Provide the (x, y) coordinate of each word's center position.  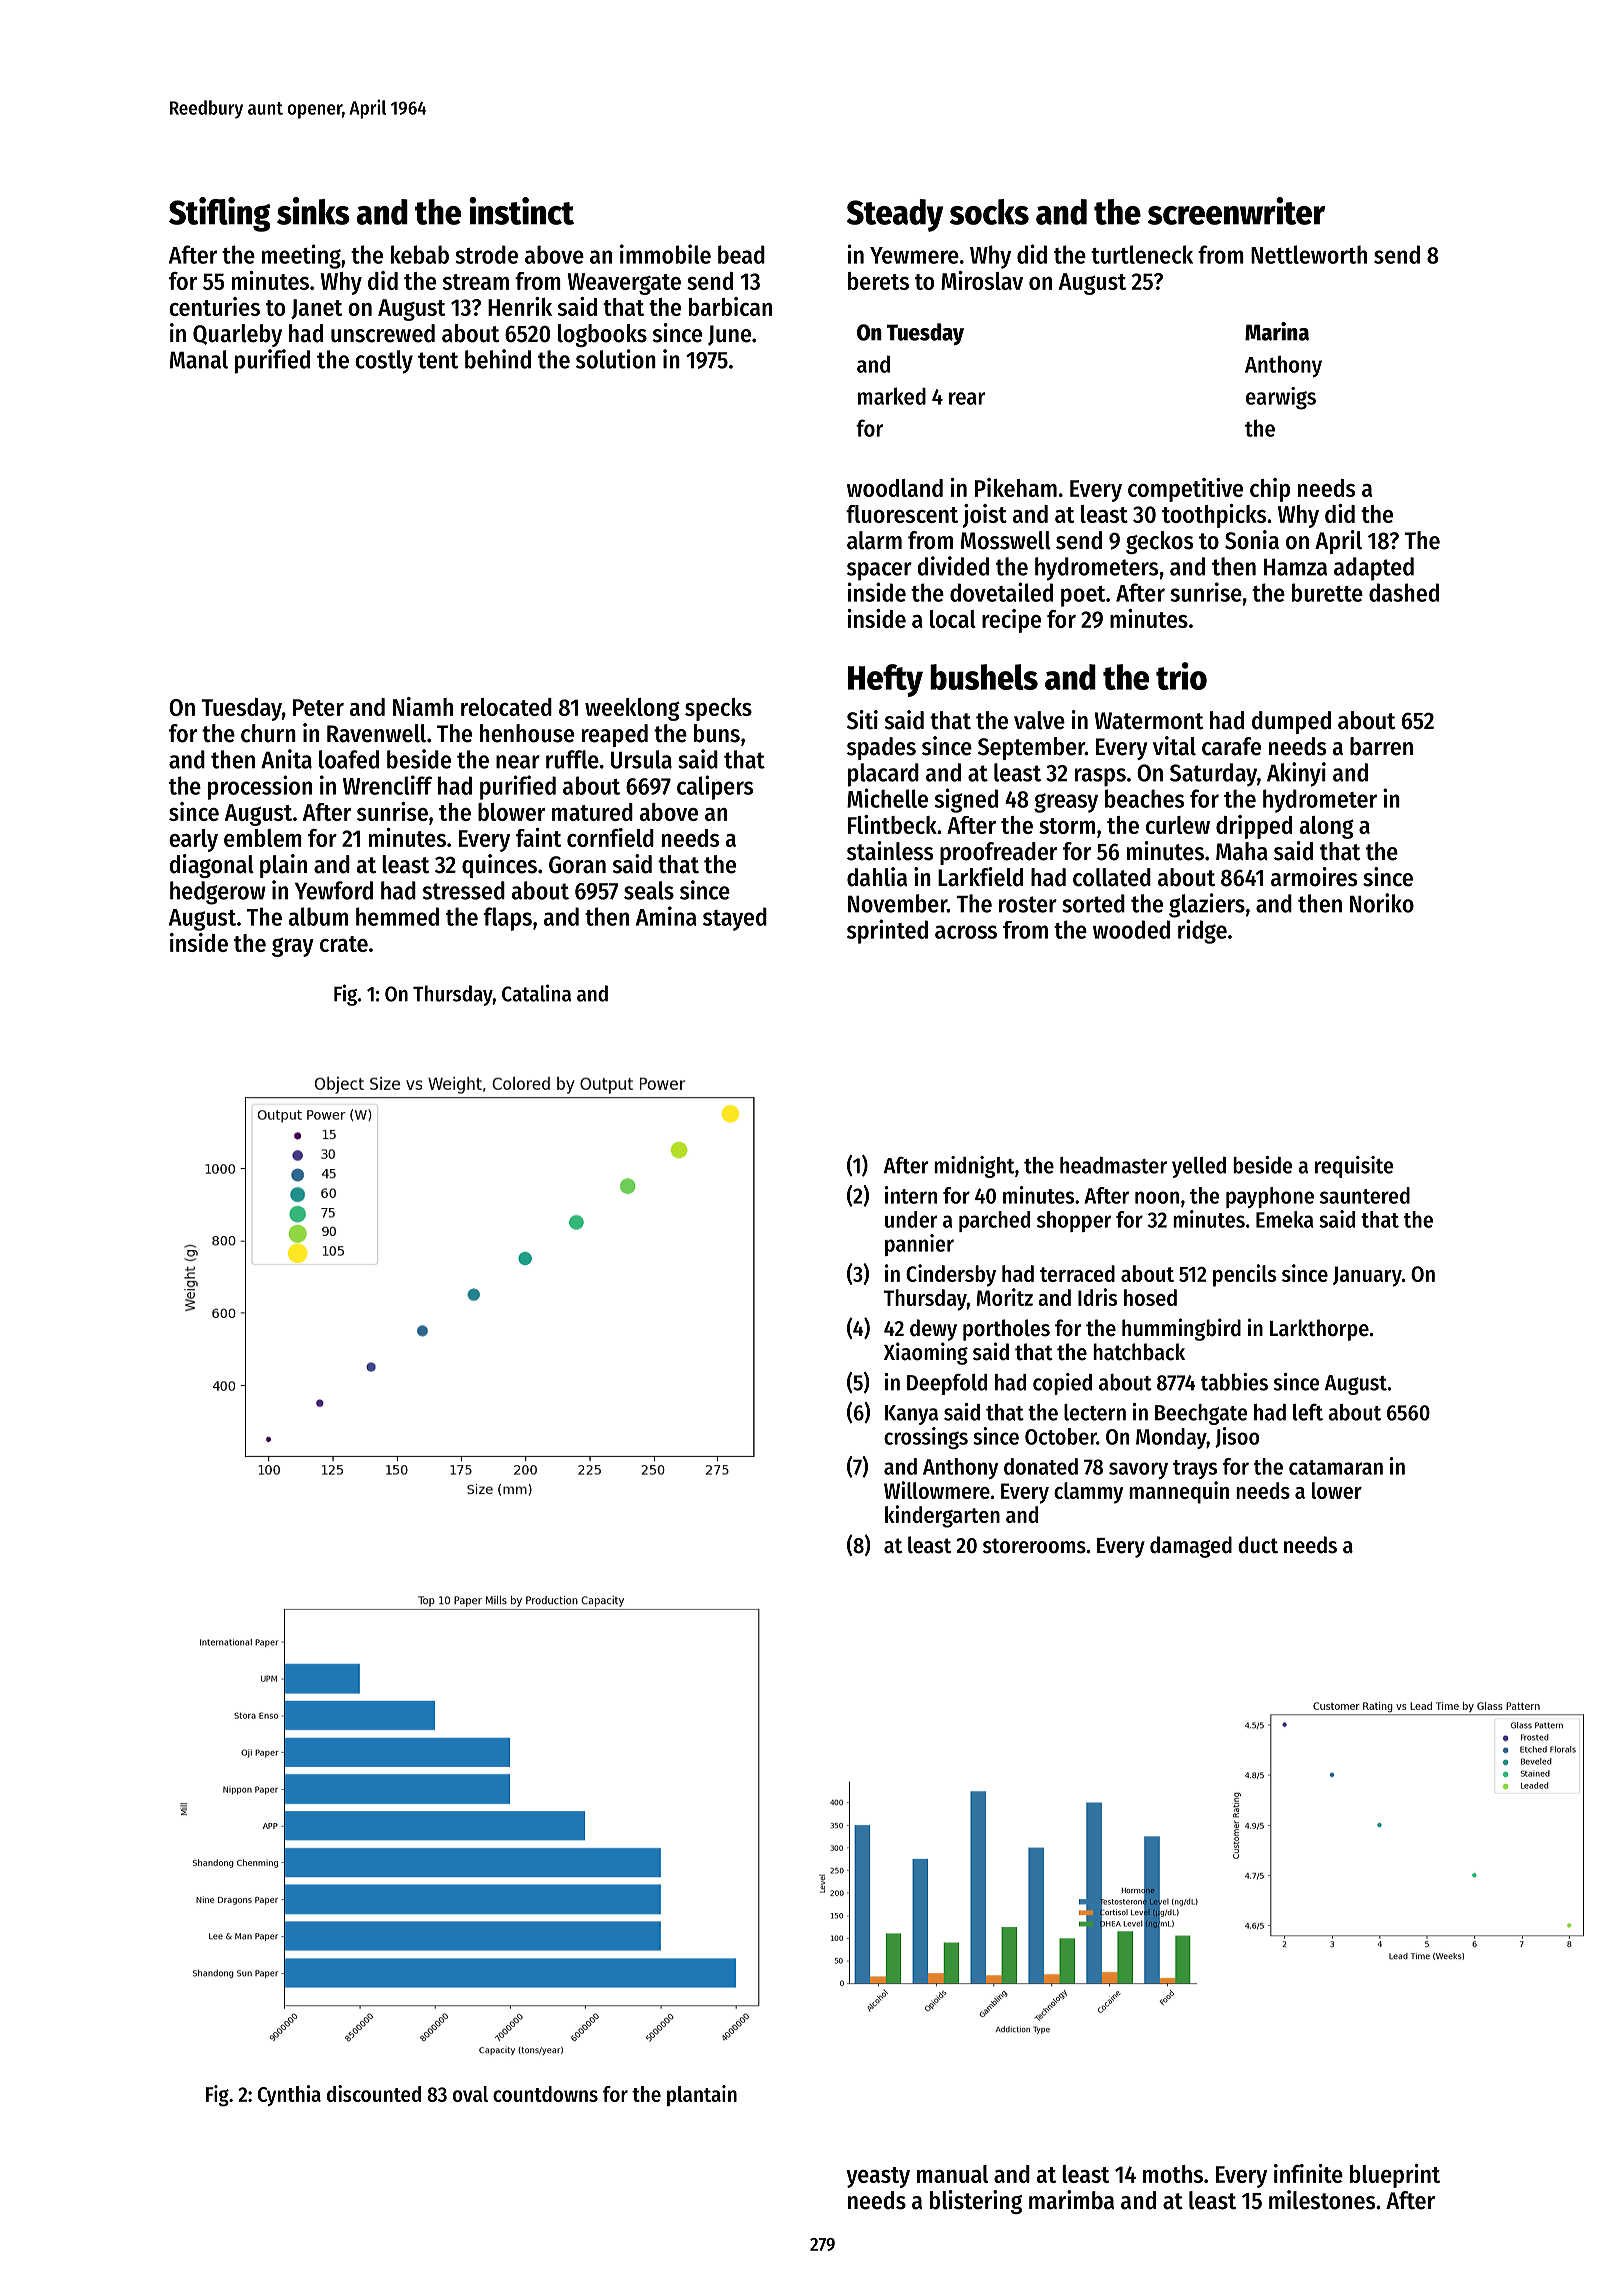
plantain (702, 2095)
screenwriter (1236, 211)
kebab (420, 254)
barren (1381, 746)
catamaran (1336, 1467)
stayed (735, 919)
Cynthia (289, 2095)
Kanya (911, 1415)
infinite (1308, 2173)
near (518, 762)
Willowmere (937, 1490)
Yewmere (914, 255)
